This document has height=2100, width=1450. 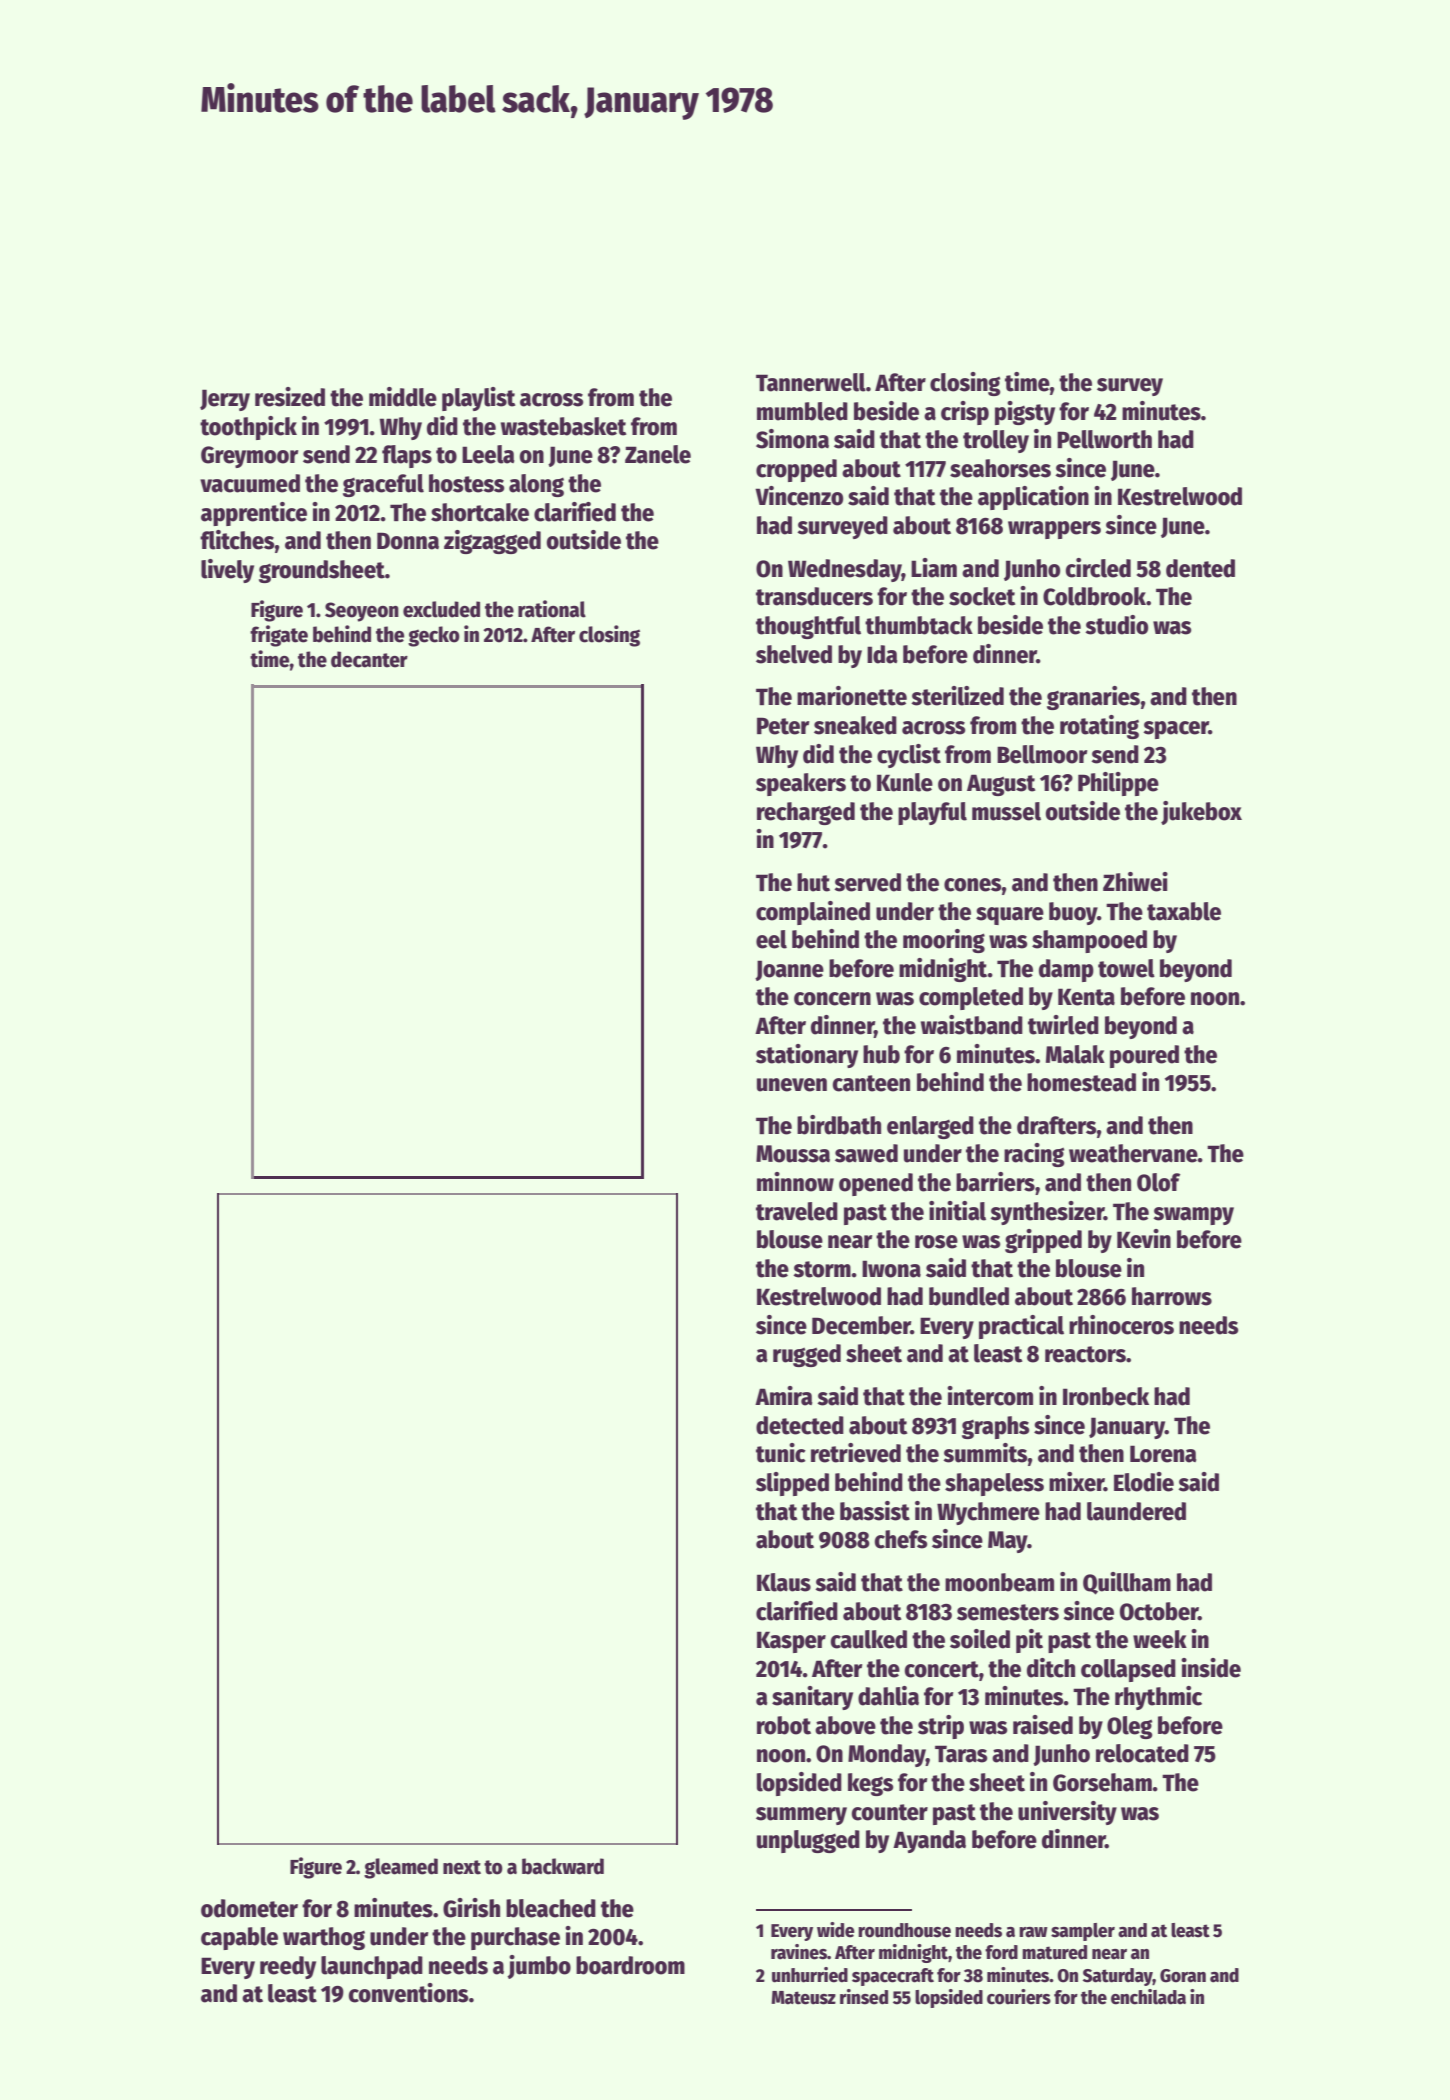 I want to click on December, so click(x=861, y=1325).
